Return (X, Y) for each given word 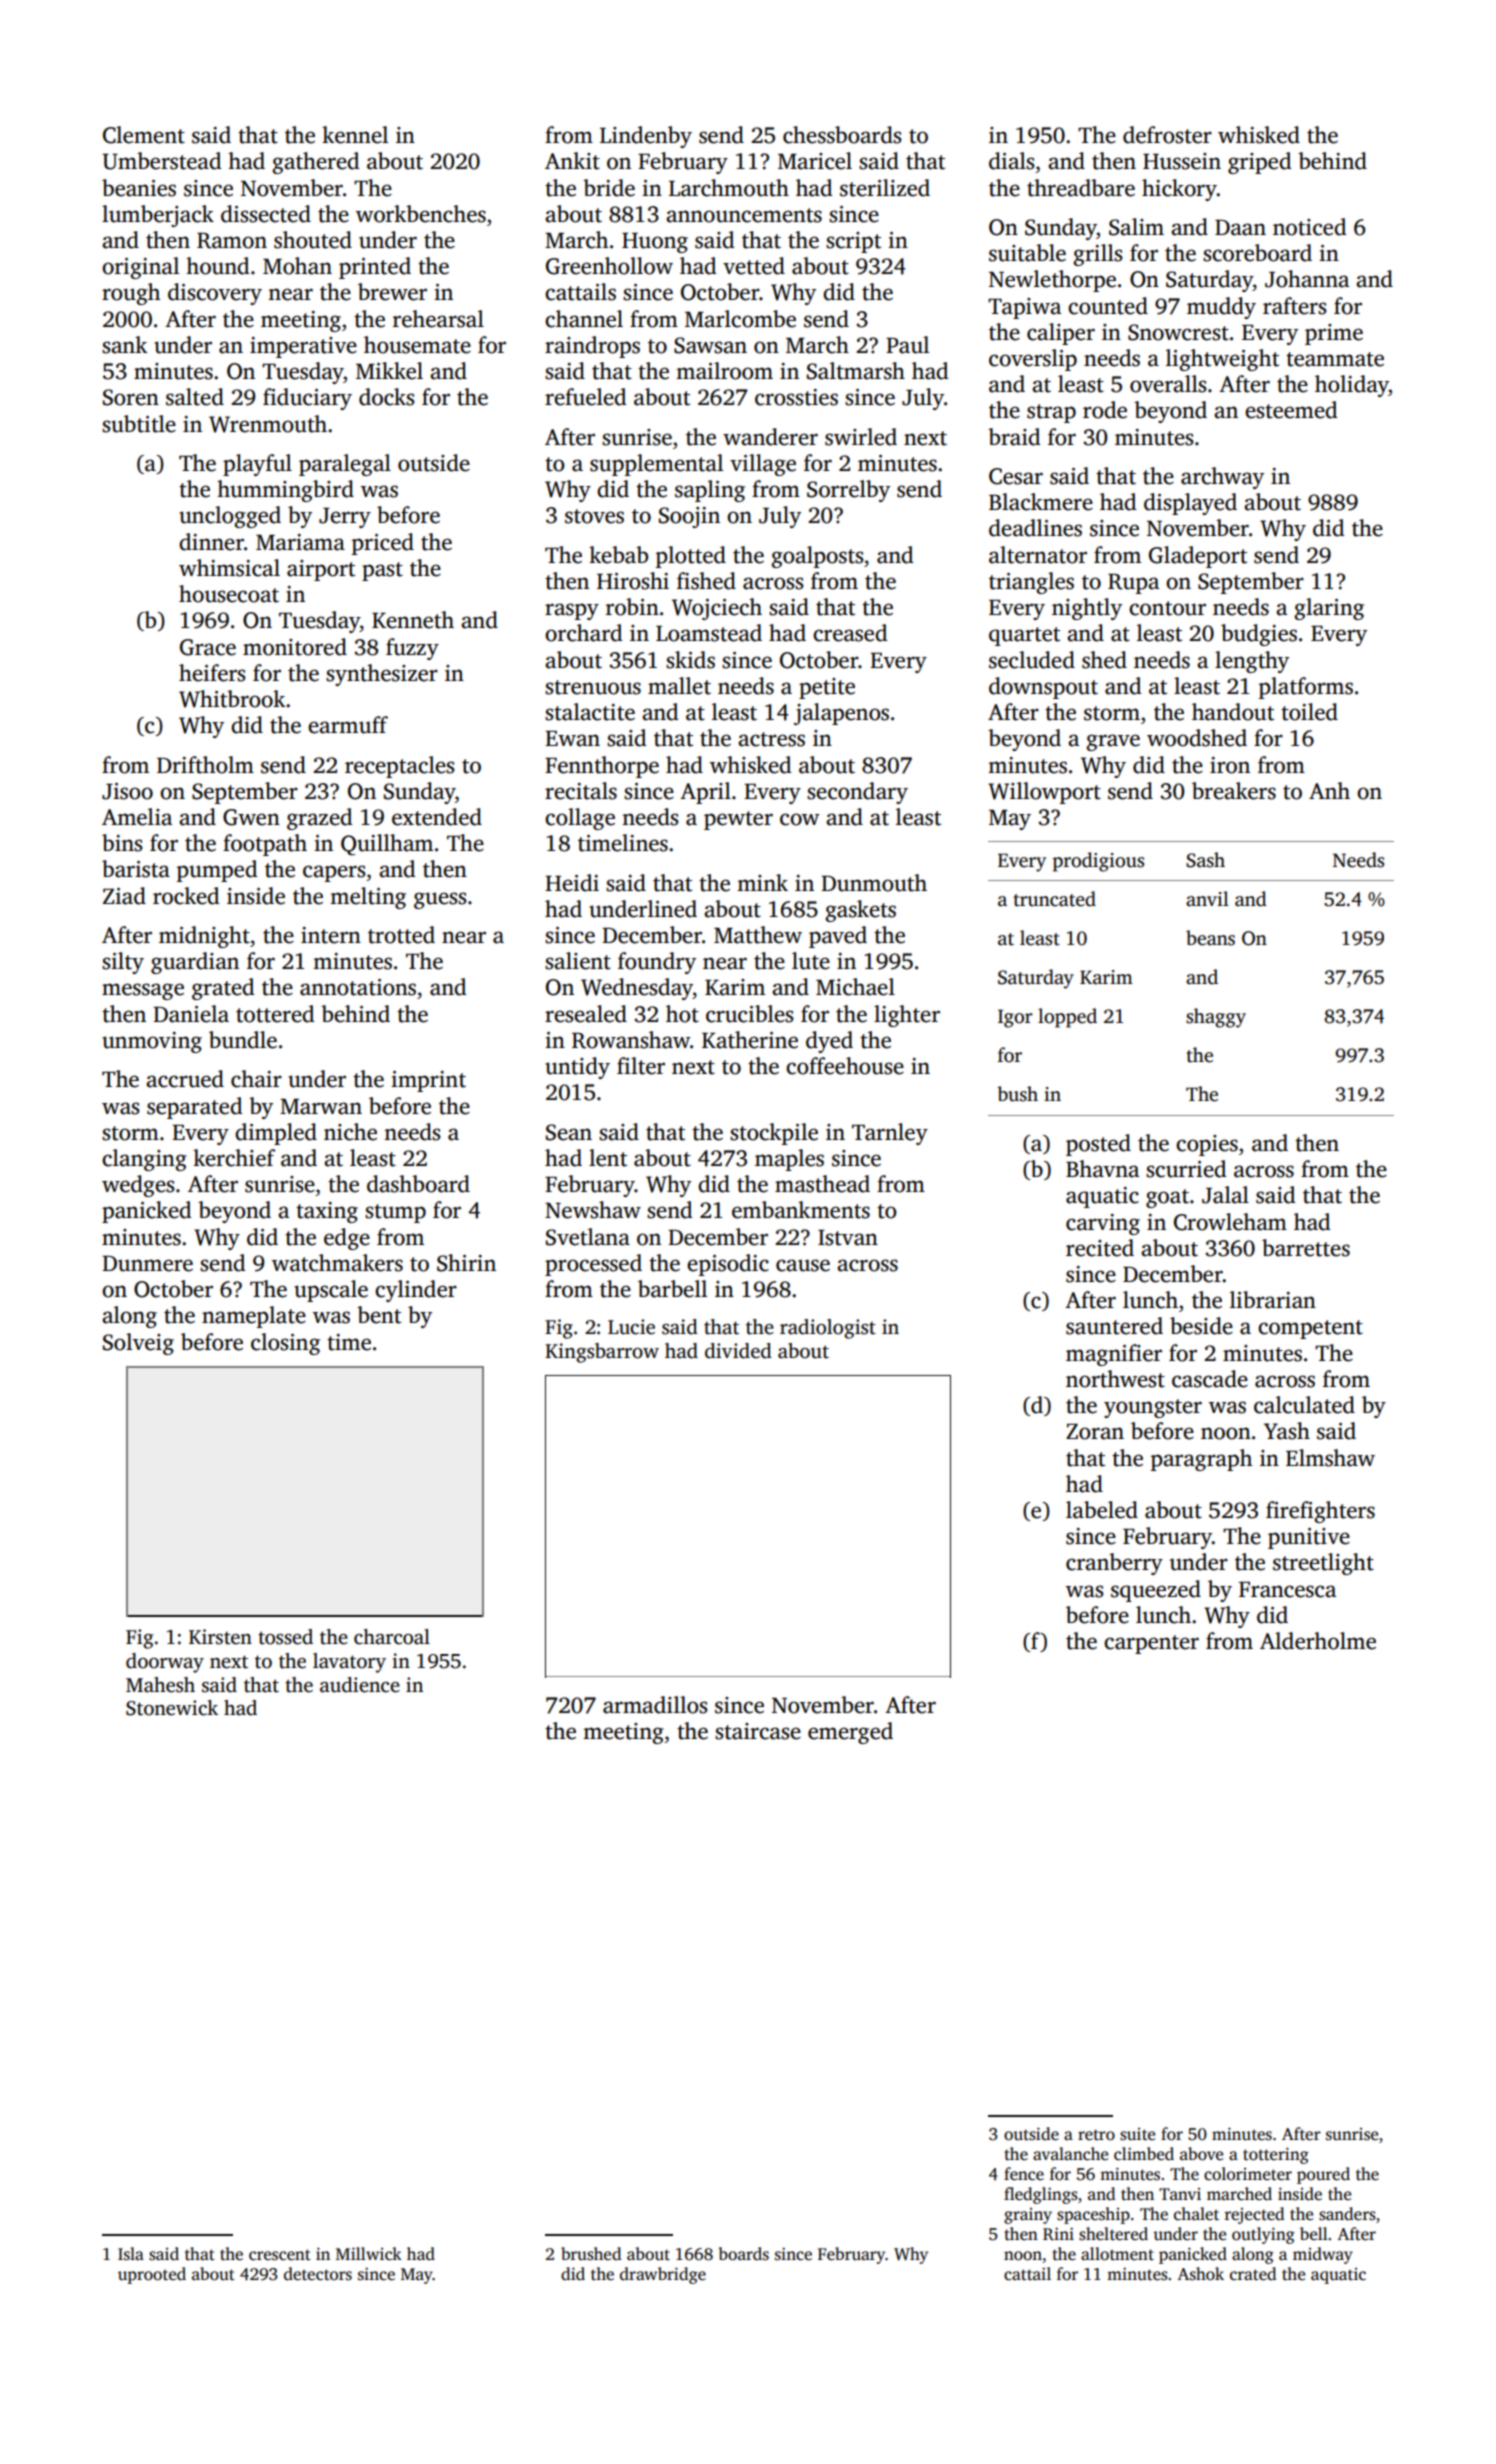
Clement (144, 135)
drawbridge (663, 2275)
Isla (131, 2254)
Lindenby (646, 137)
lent (608, 1158)
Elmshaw (1330, 1458)
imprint (428, 1081)
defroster (1167, 135)
